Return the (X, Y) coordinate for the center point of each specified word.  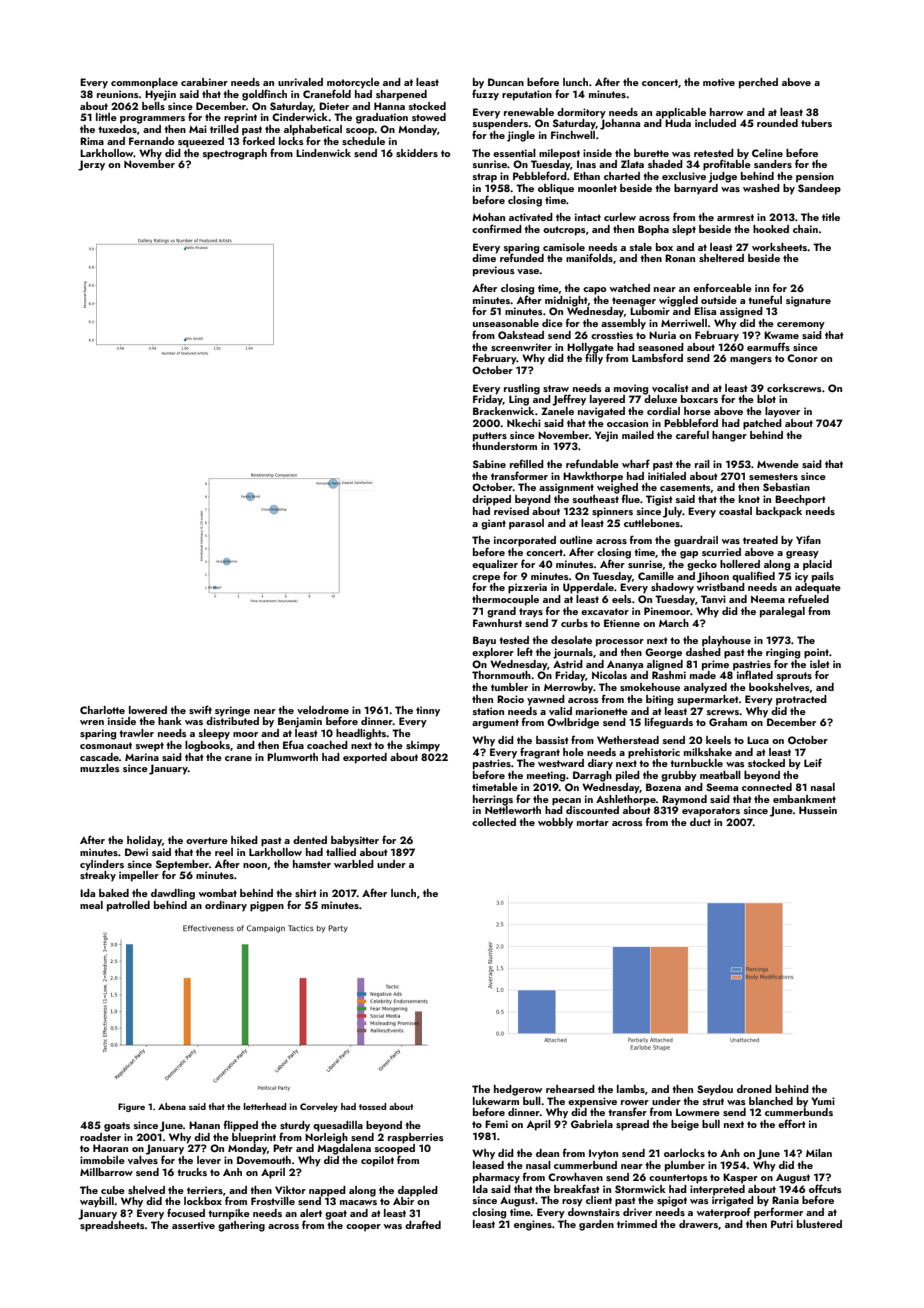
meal (91, 905)
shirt (306, 893)
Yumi (823, 1101)
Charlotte (102, 710)
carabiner (204, 82)
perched (758, 83)
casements (685, 487)
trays (531, 613)
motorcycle (353, 83)
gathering (241, 1226)
